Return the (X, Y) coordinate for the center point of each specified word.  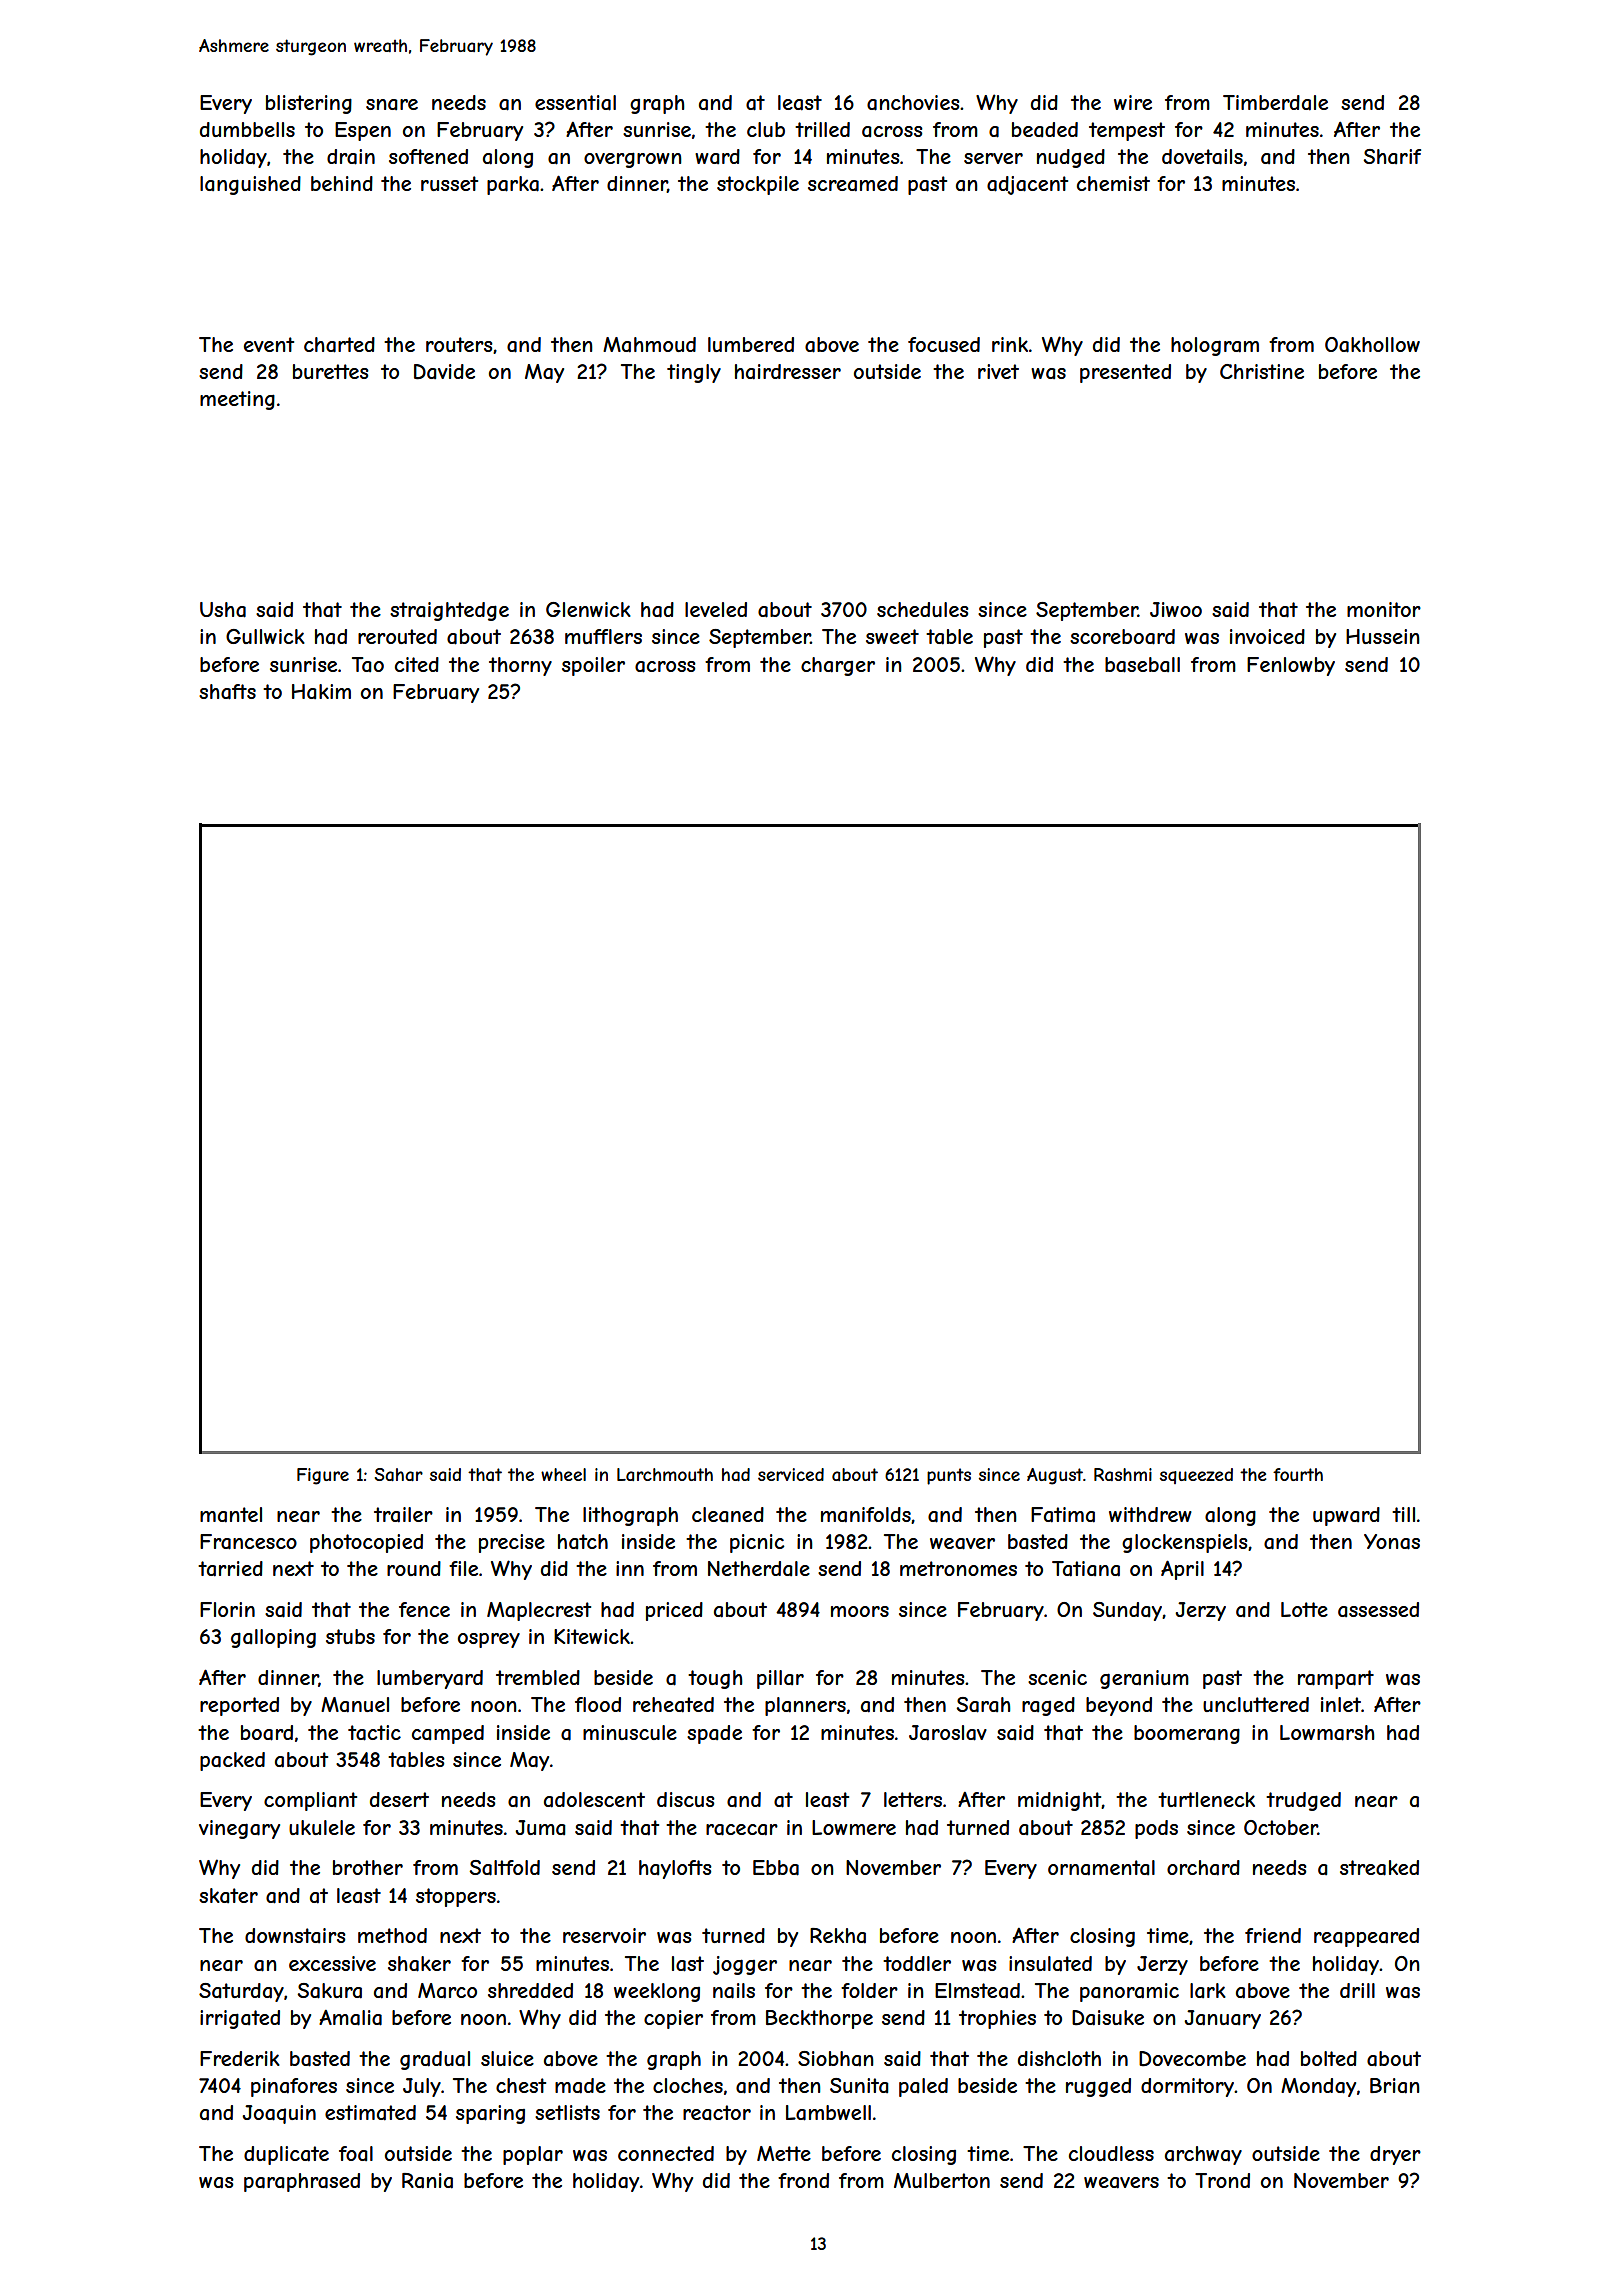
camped (448, 1734)
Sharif (1392, 156)
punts (949, 1476)
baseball (1142, 665)
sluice (507, 2058)
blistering (309, 104)
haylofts (675, 1869)
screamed (853, 184)
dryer (1395, 2155)
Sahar (399, 1474)
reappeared (1366, 1937)
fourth (1298, 1474)
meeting (237, 400)
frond (803, 2180)
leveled (716, 609)
